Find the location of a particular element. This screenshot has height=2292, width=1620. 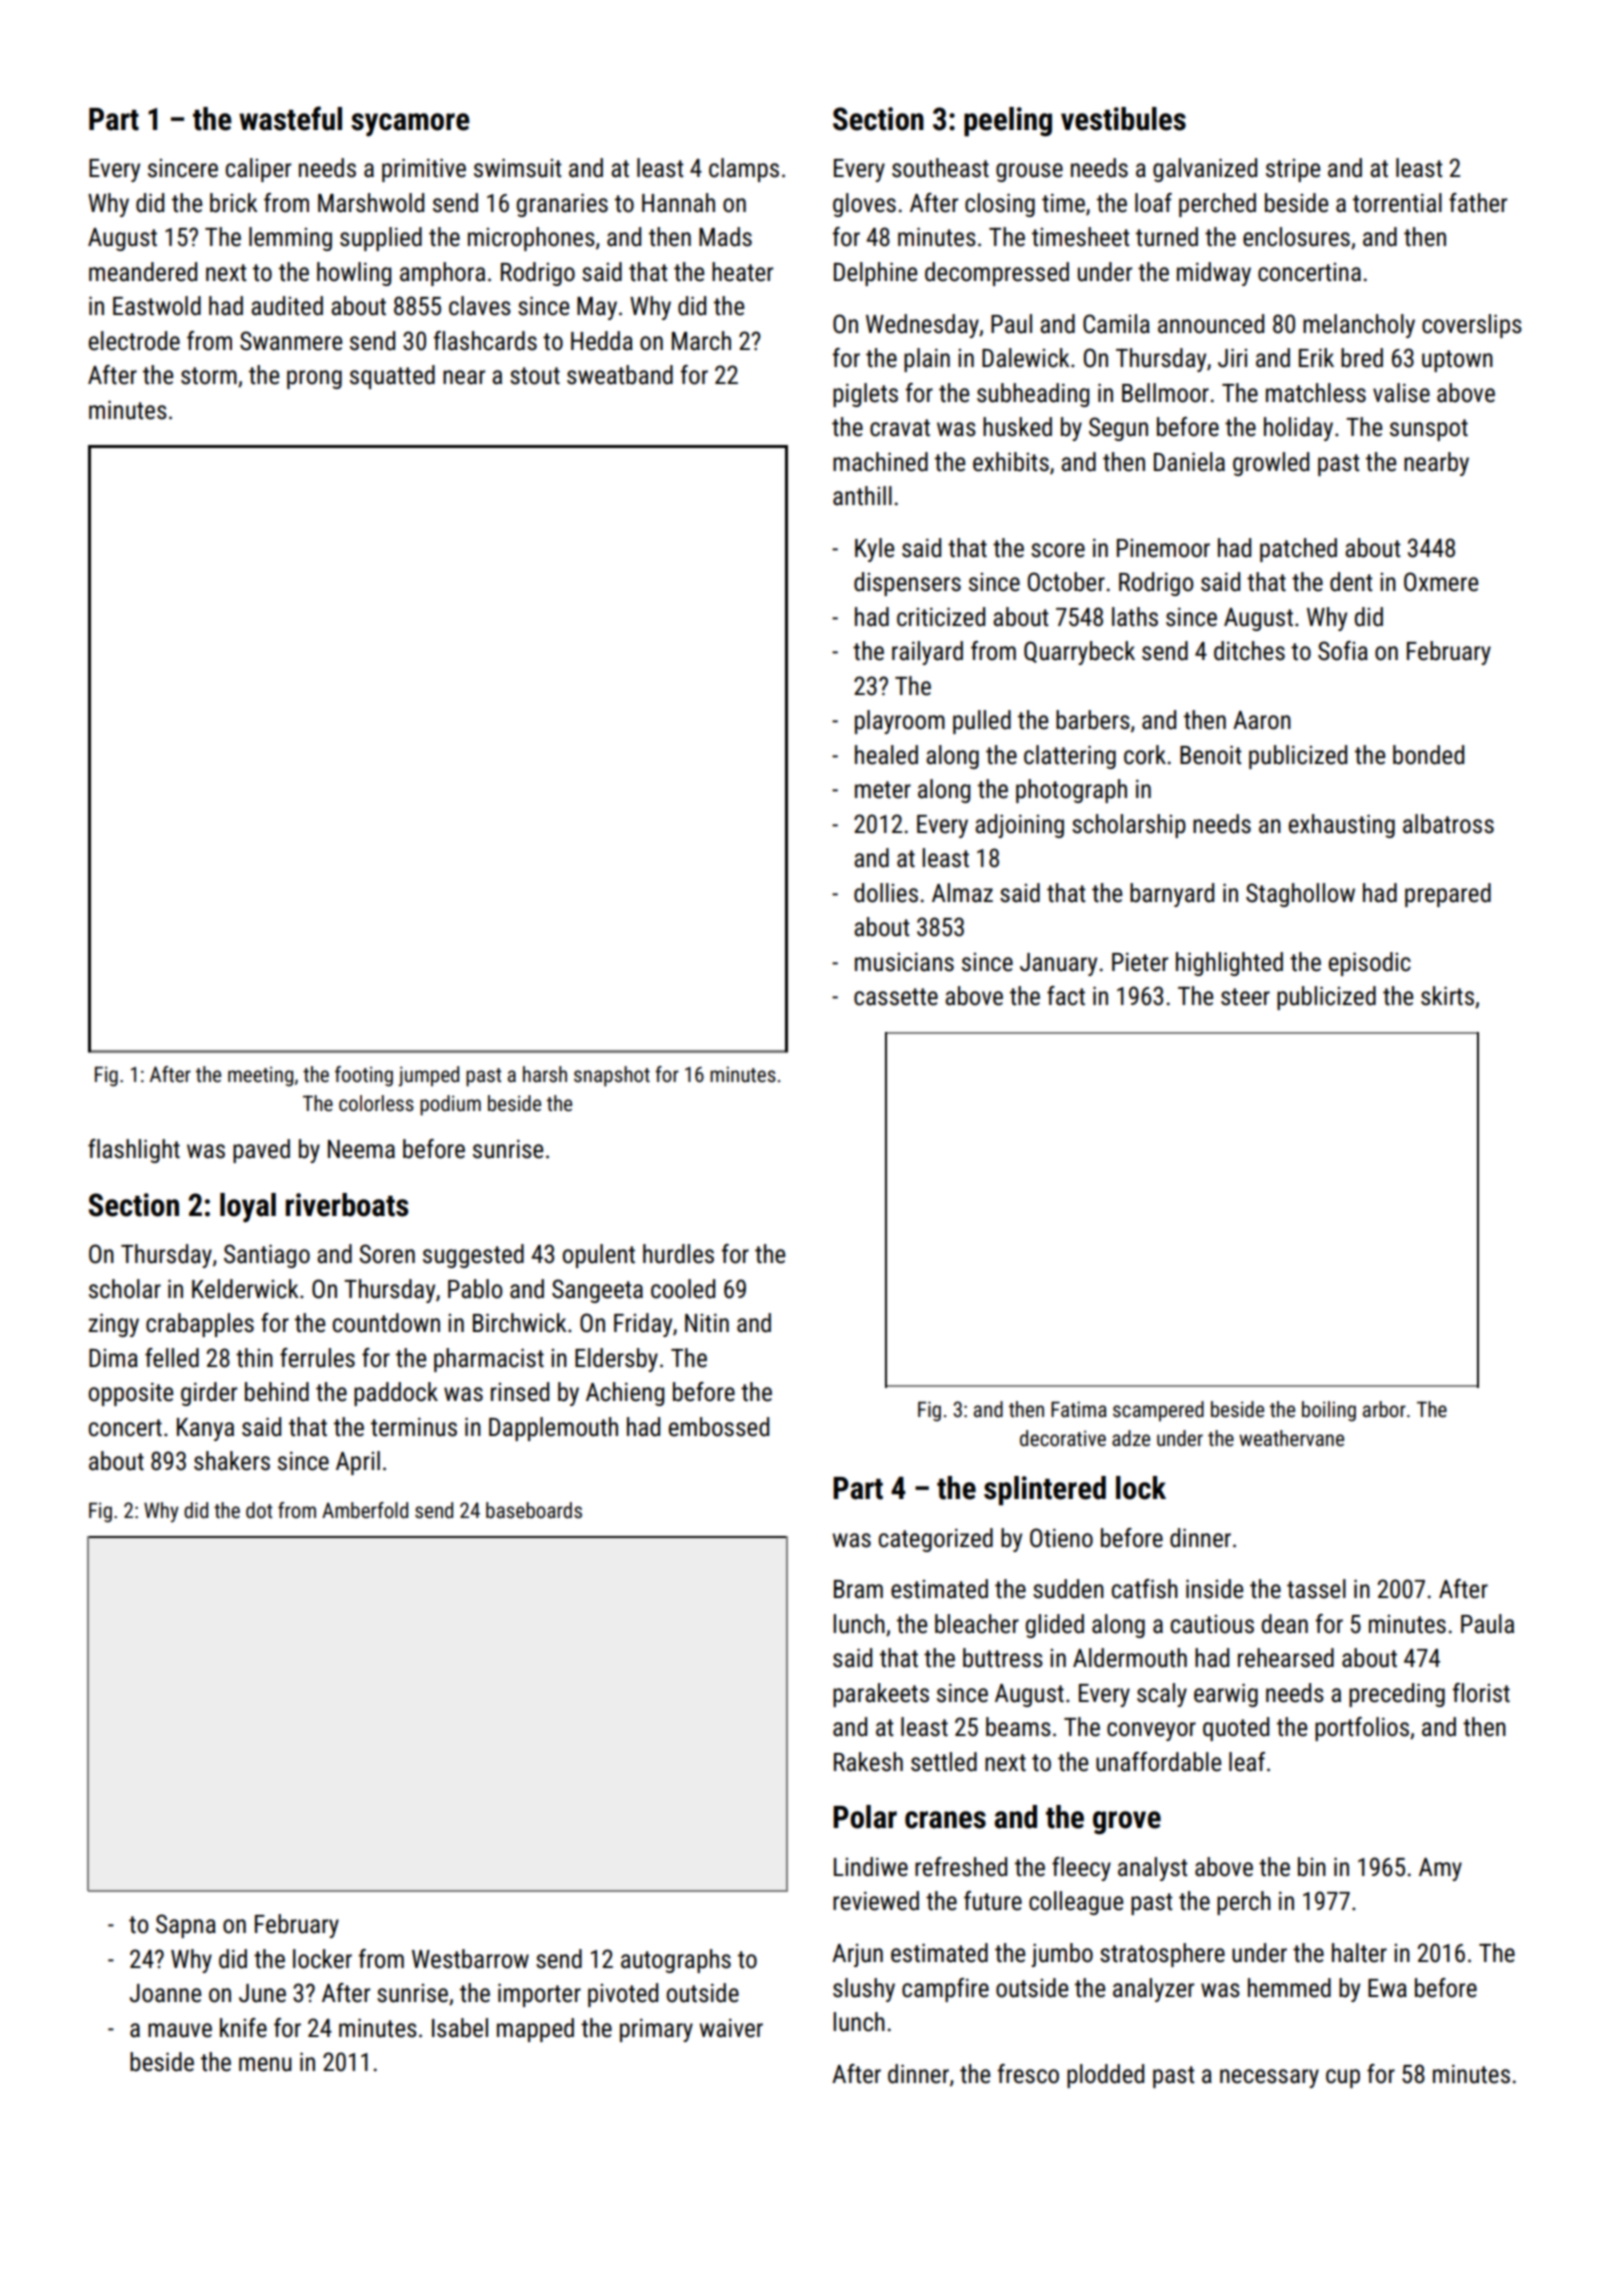

dispensers is located at coordinates (907, 584).
